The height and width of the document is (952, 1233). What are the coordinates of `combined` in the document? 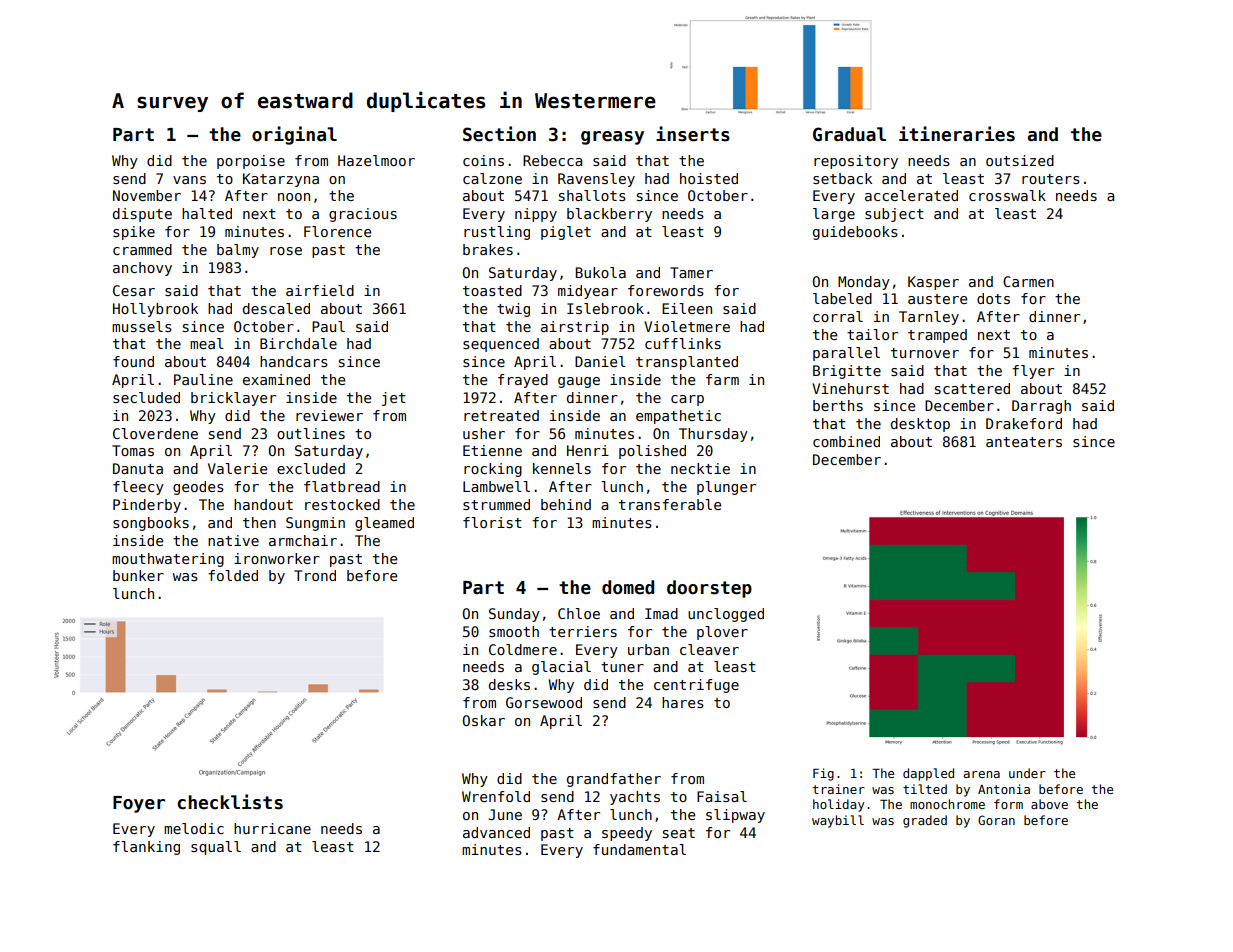 It's located at (846, 441).
